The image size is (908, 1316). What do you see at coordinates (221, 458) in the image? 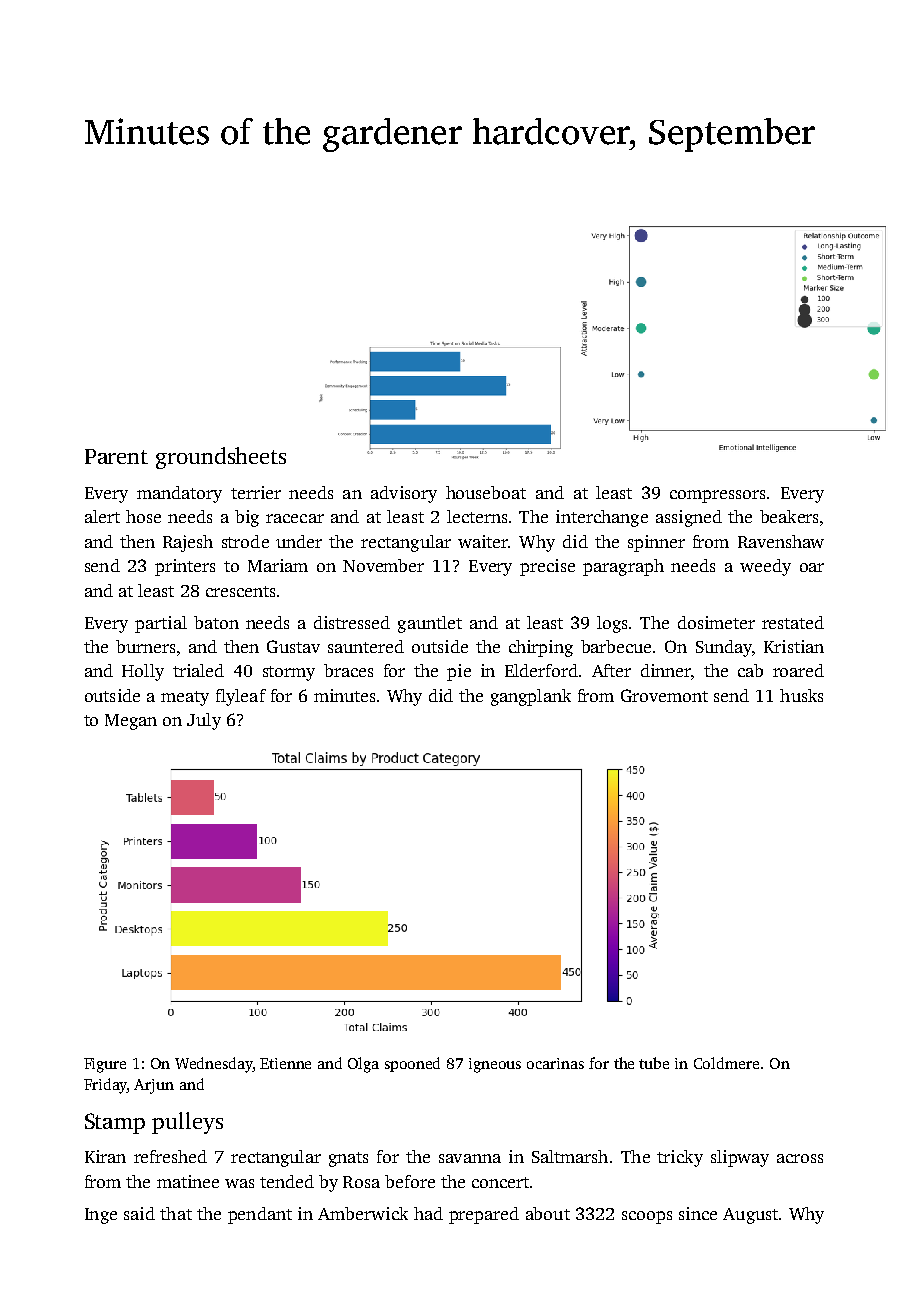
I see `groundsheets` at bounding box center [221, 458].
